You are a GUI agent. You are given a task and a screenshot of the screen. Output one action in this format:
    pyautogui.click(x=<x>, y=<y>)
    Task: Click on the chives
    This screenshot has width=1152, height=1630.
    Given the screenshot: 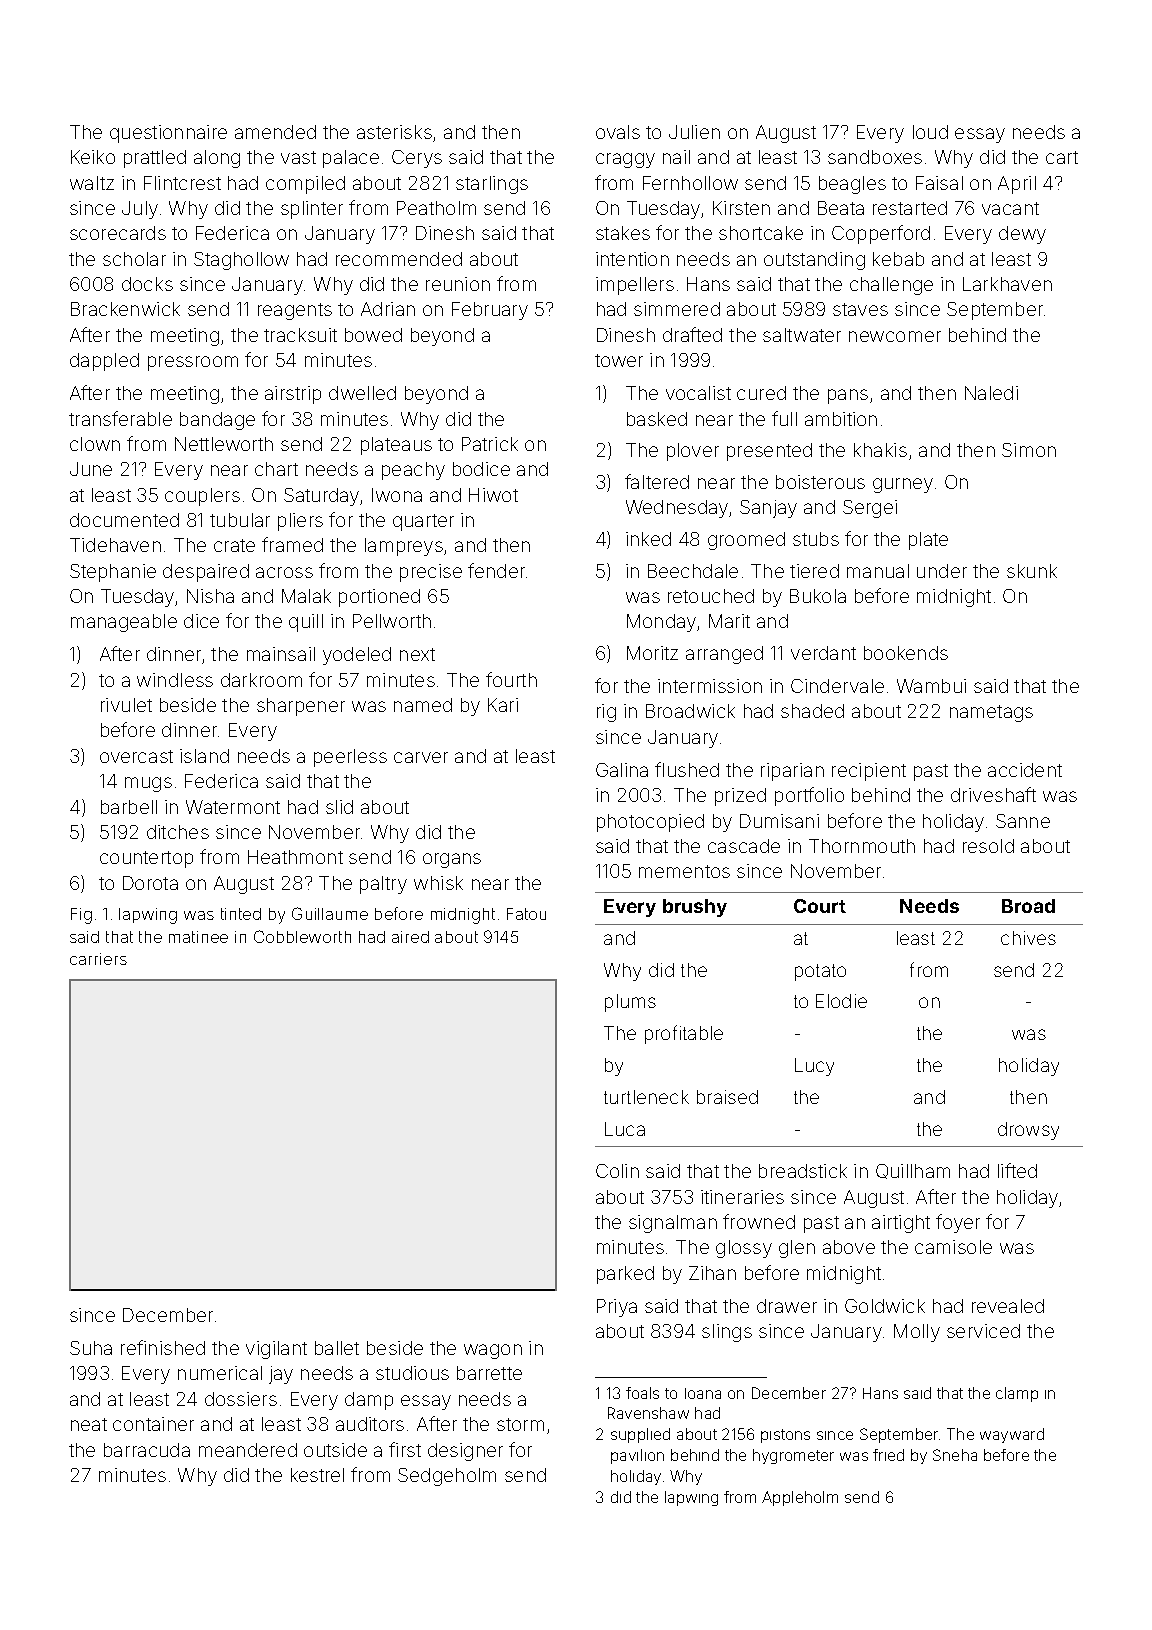 What is the action you would take?
    pyautogui.click(x=1028, y=938)
